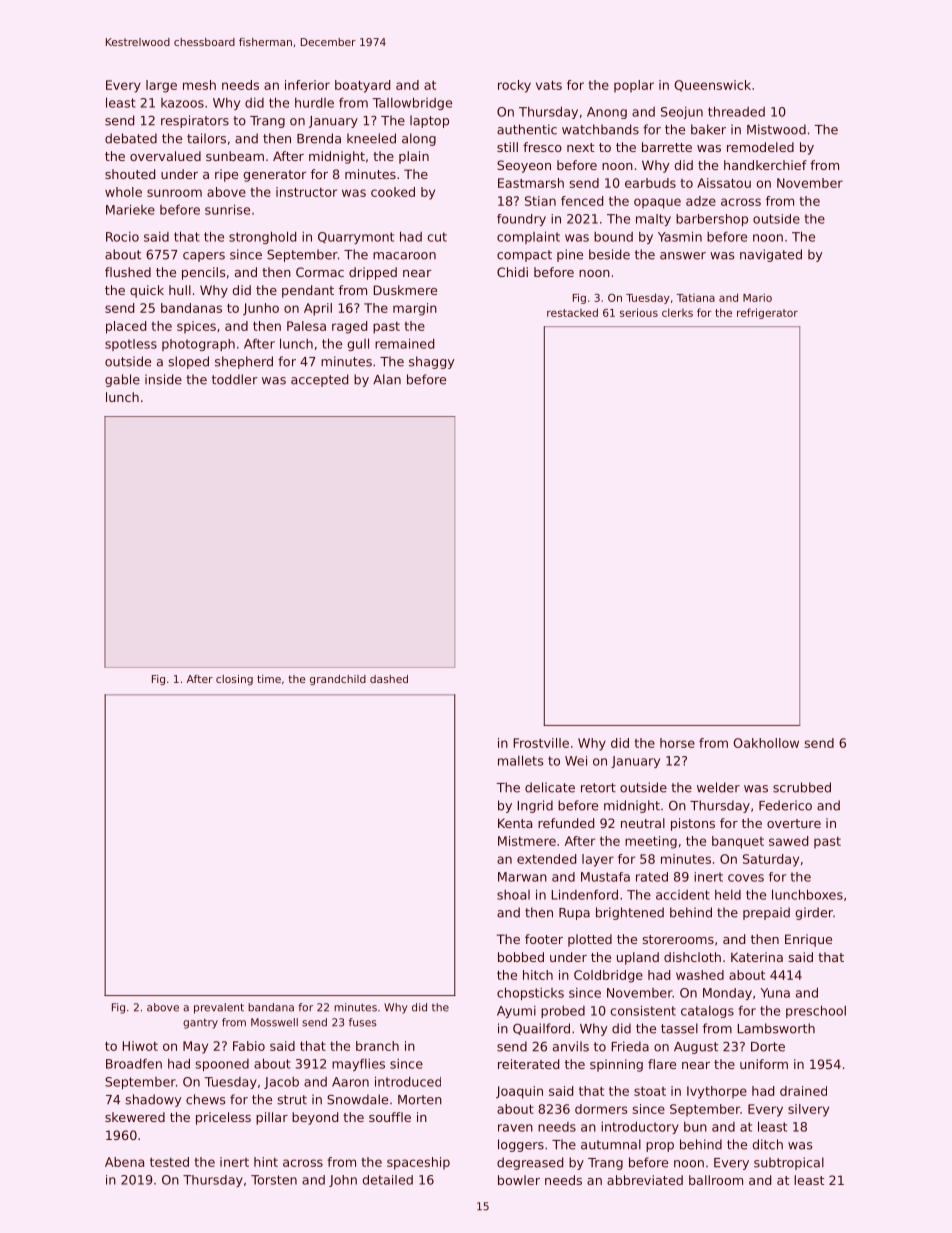 The width and height of the screenshot is (952, 1233). I want to click on loggers, so click(521, 1145).
